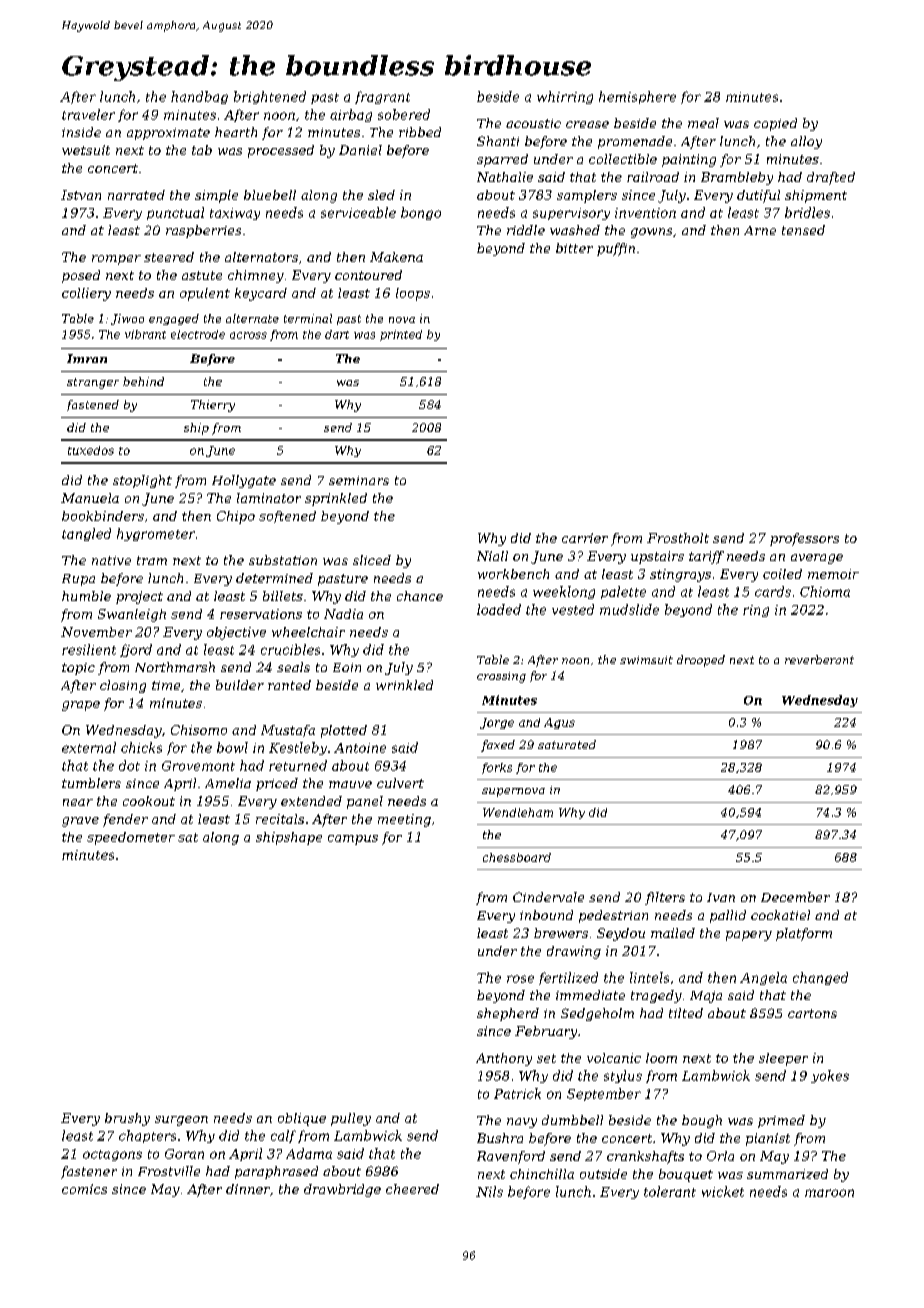  I want to click on campus, so click(353, 840).
